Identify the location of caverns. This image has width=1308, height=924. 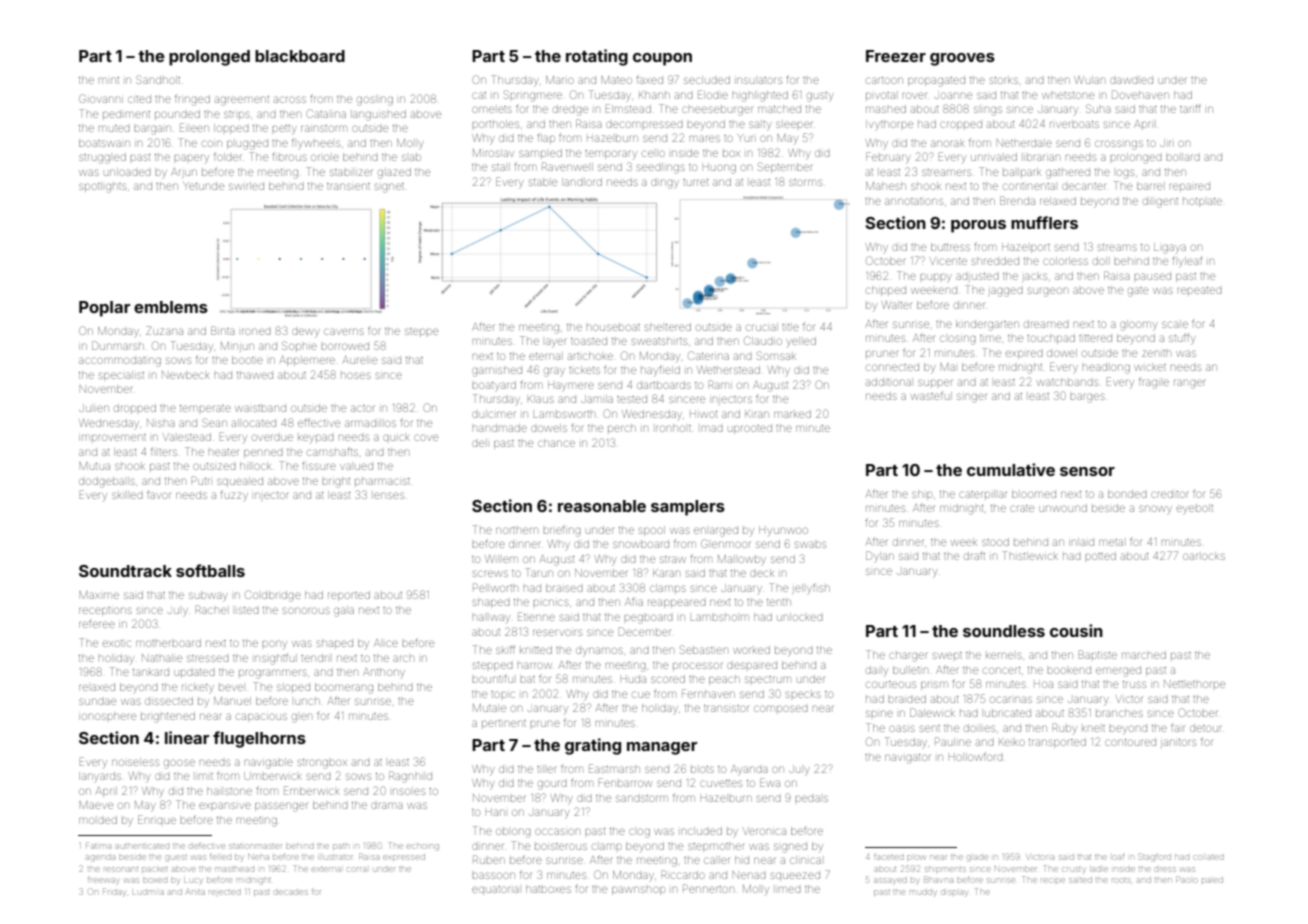
(344, 331).
